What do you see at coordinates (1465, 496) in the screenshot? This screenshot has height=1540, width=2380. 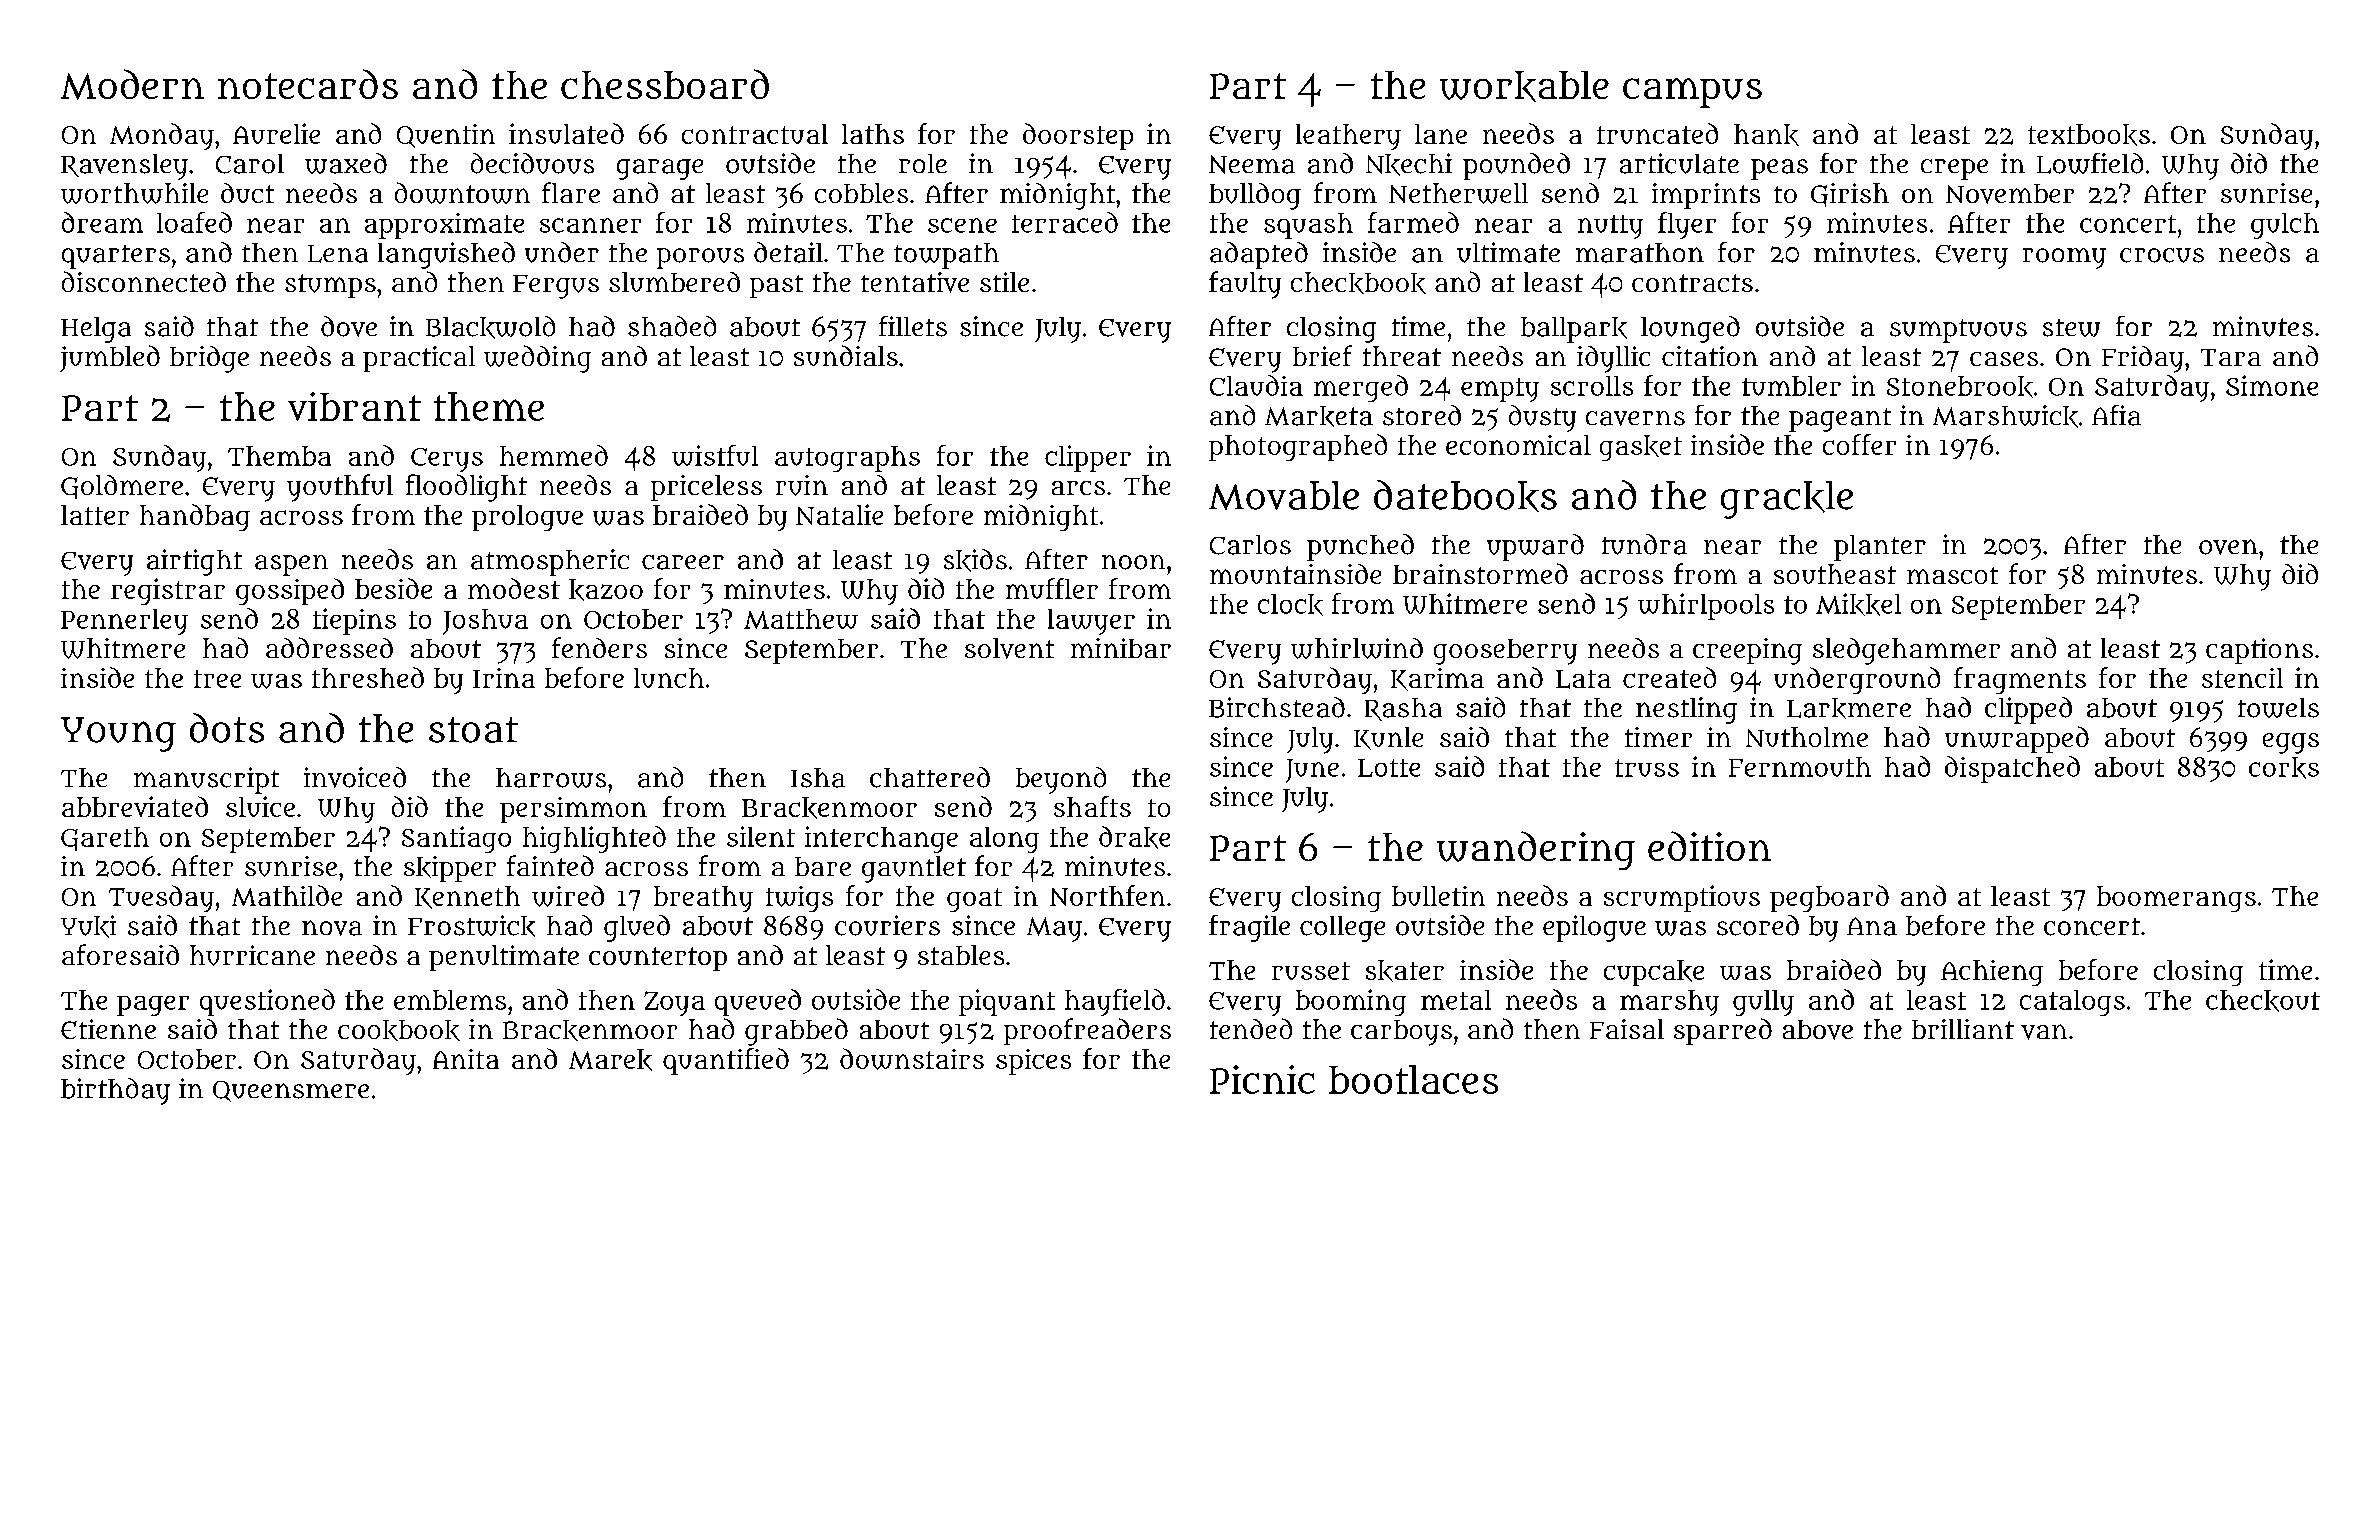 I see `datebooks` at bounding box center [1465, 496].
